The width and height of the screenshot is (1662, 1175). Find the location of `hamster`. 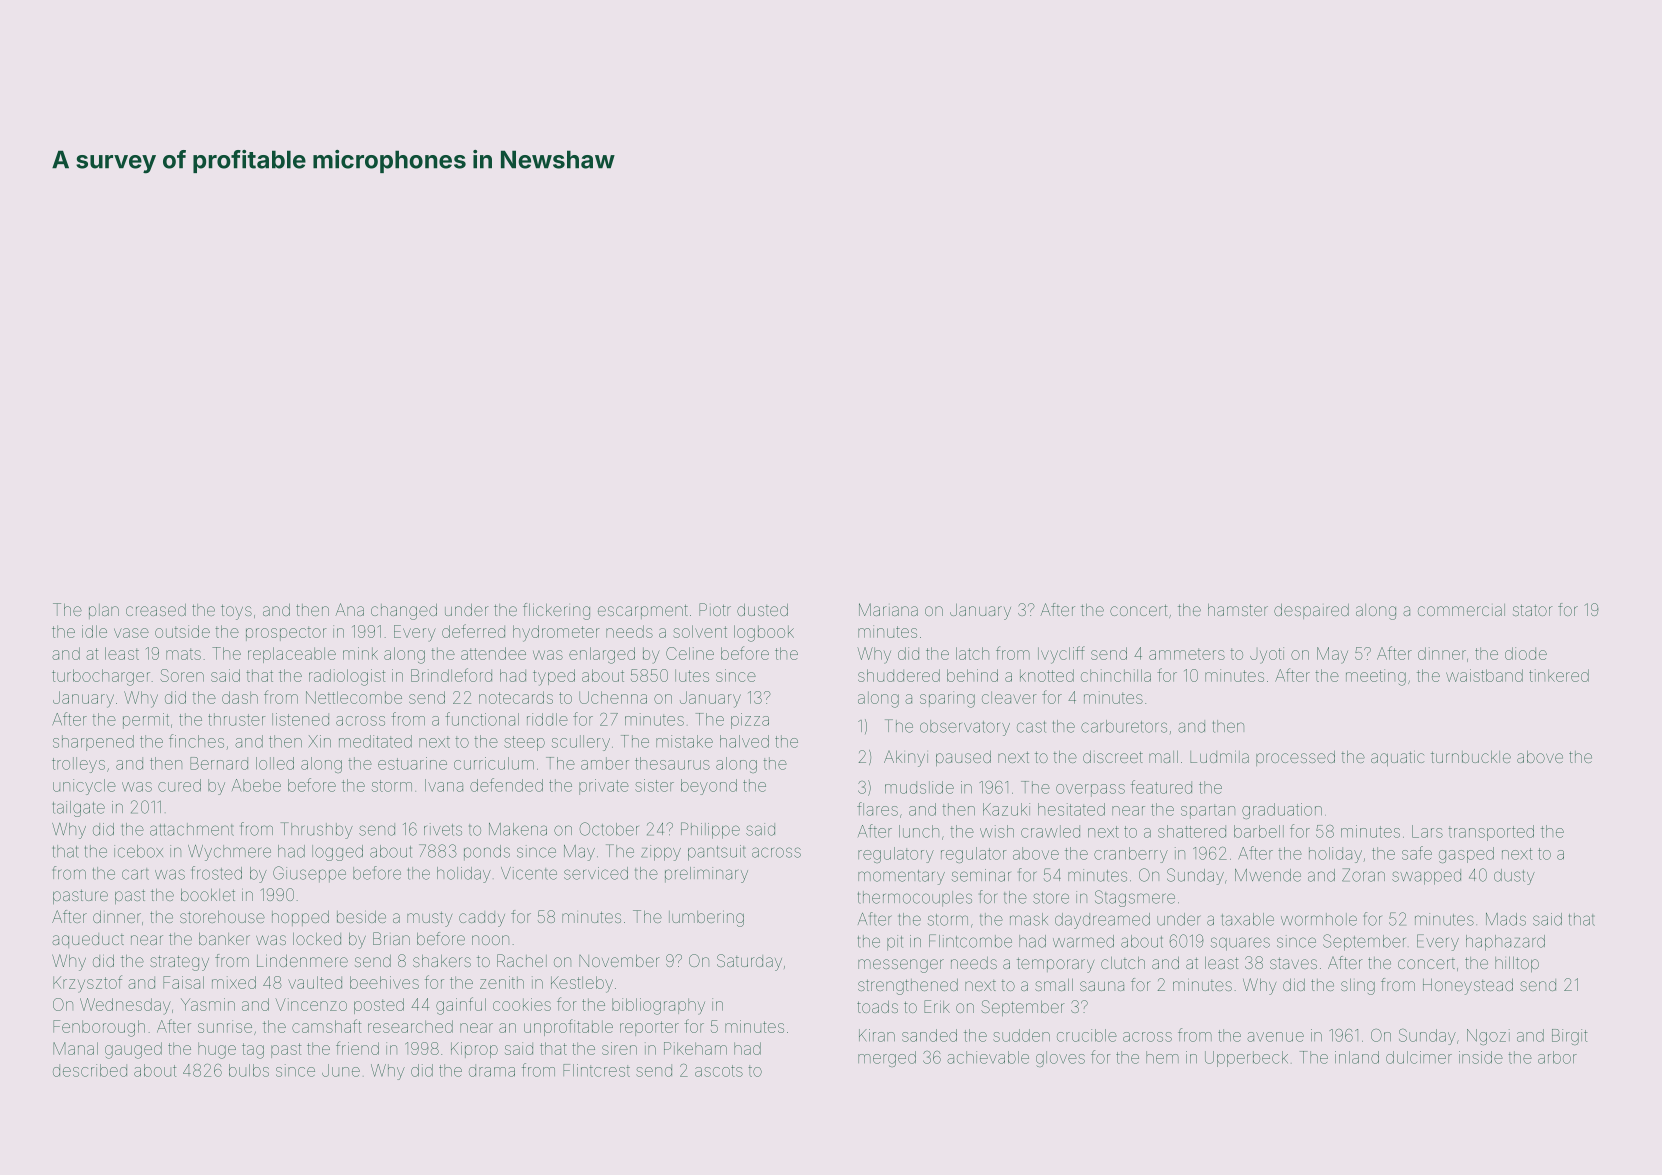

hamster is located at coordinates (1238, 610).
